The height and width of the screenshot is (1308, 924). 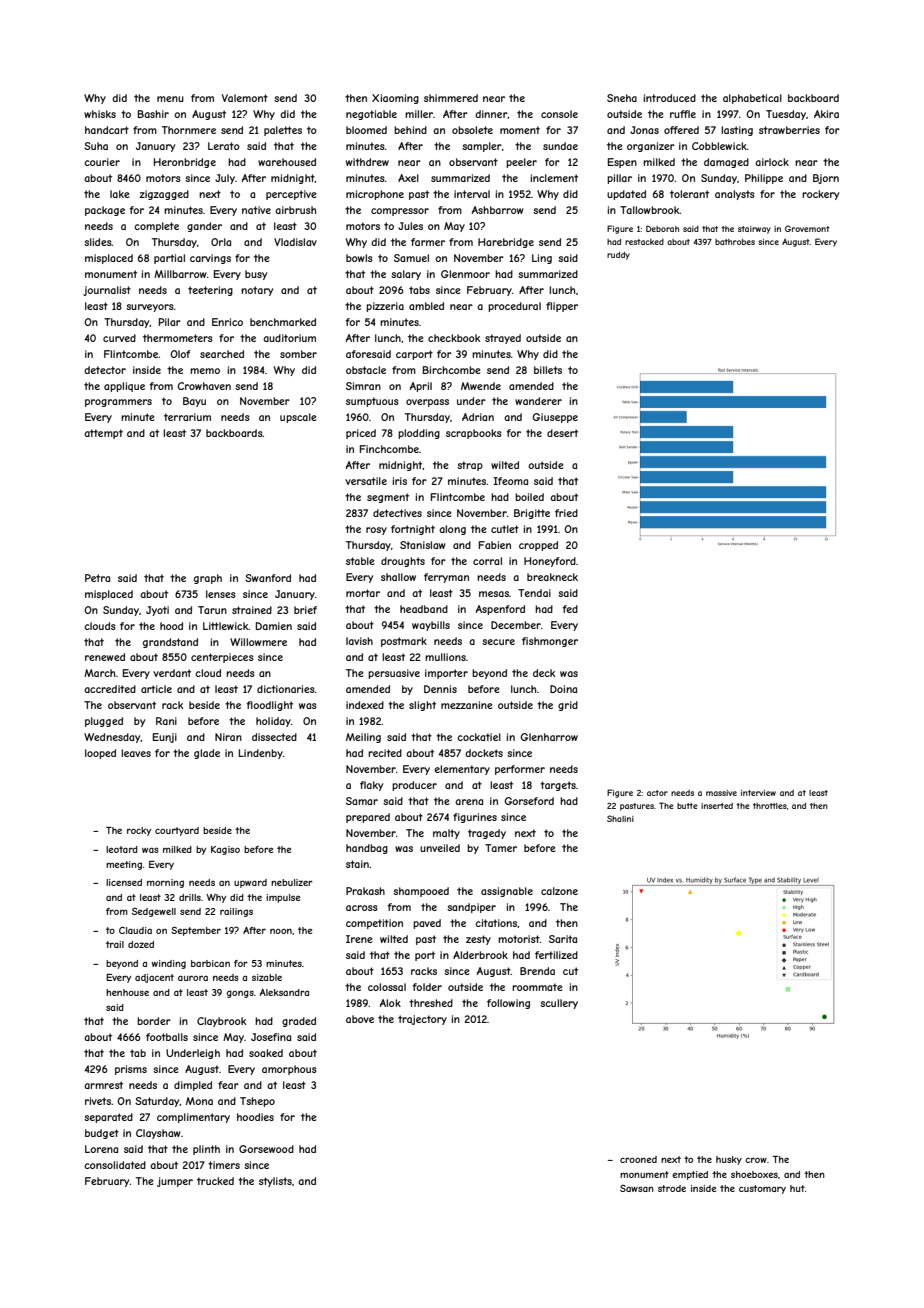 What do you see at coordinates (178, 338) in the screenshot?
I see `thermometers` at bounding box center [178, 338].
